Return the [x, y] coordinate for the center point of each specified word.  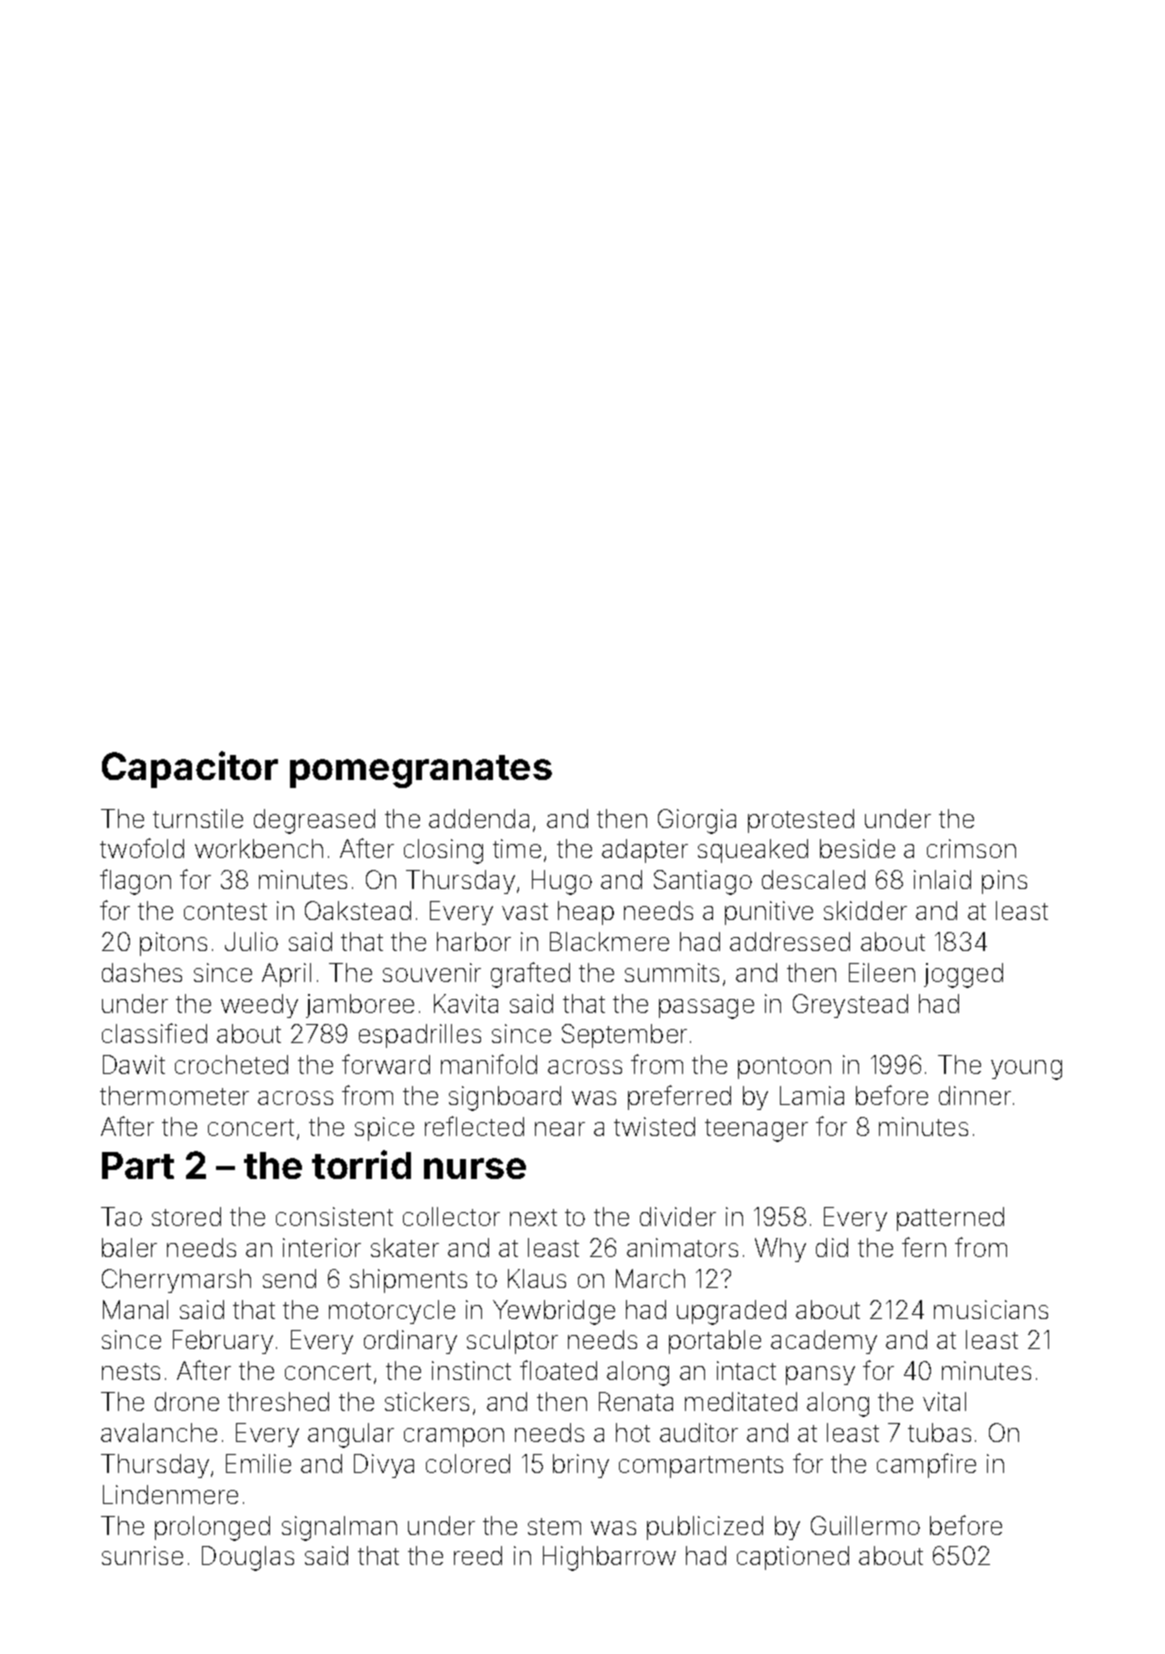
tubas [939, 1432]
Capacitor [190, 769]
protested [801, 821]
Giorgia [697, 821]
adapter [645, 851]
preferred [679, 1097]
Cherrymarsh [176, 1281]
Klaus [537, 1278]
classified [154, 1033]
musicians [991, 1309]
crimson [971, 848]
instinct [471, 1370]
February [223, 1342]
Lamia [812, 1095]
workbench [259, 848]
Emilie [258, 1463]
